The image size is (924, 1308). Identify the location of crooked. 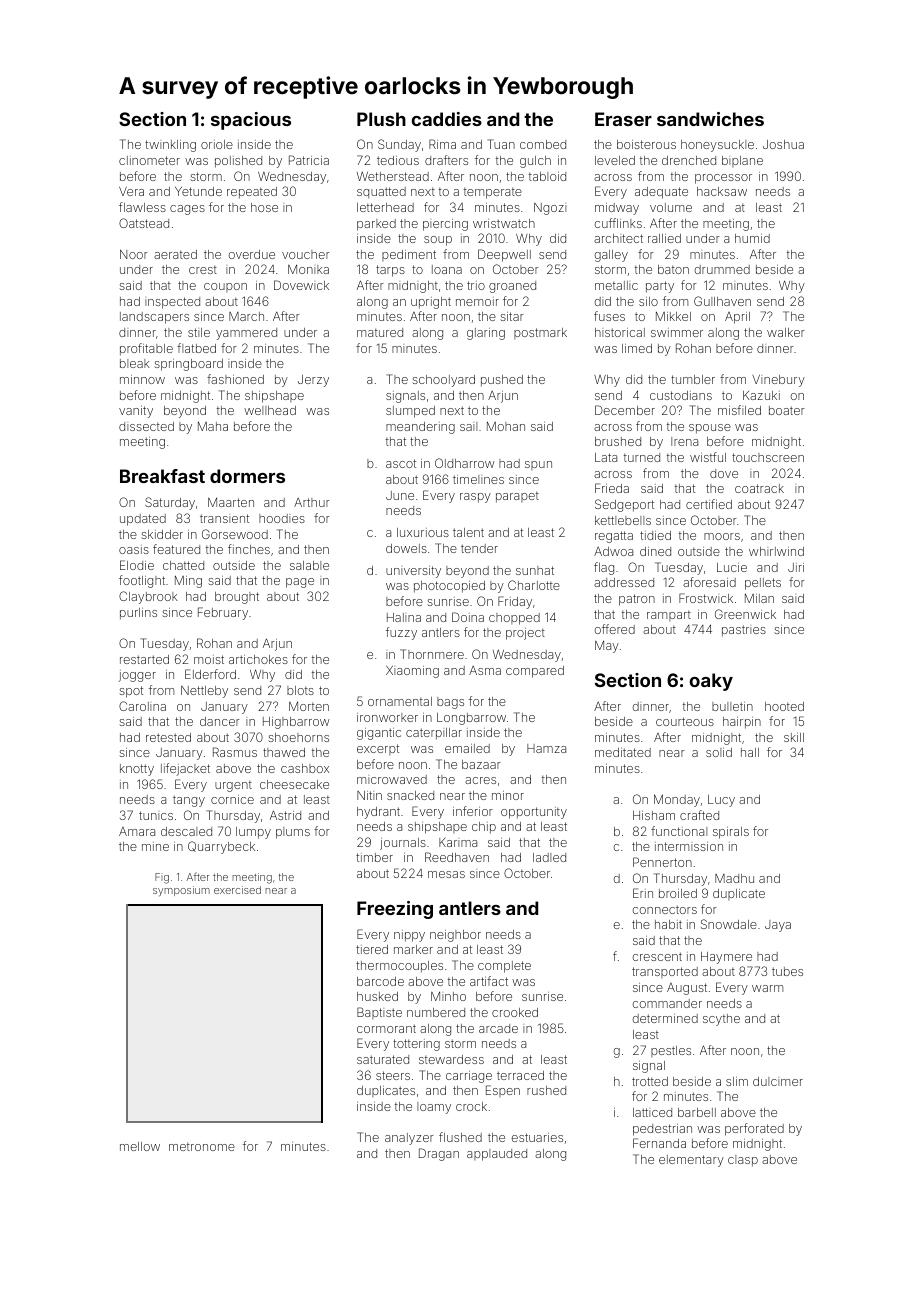
(515, 1012).
